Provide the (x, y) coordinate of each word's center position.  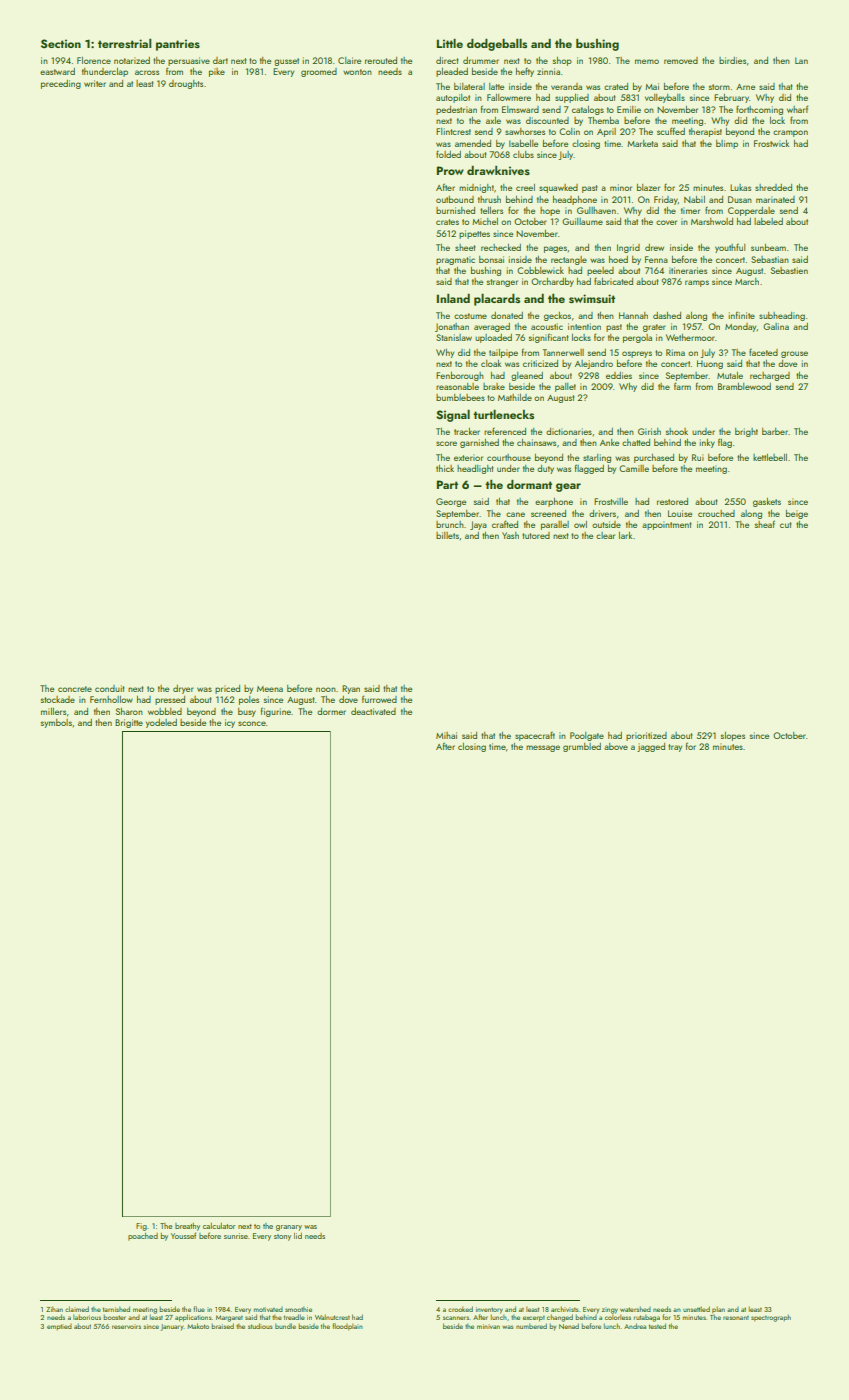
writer (95, 83)
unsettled (696, 1309)
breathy (187, 1227)
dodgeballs (497, 45)
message (543, 748)
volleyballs (665, 98)
